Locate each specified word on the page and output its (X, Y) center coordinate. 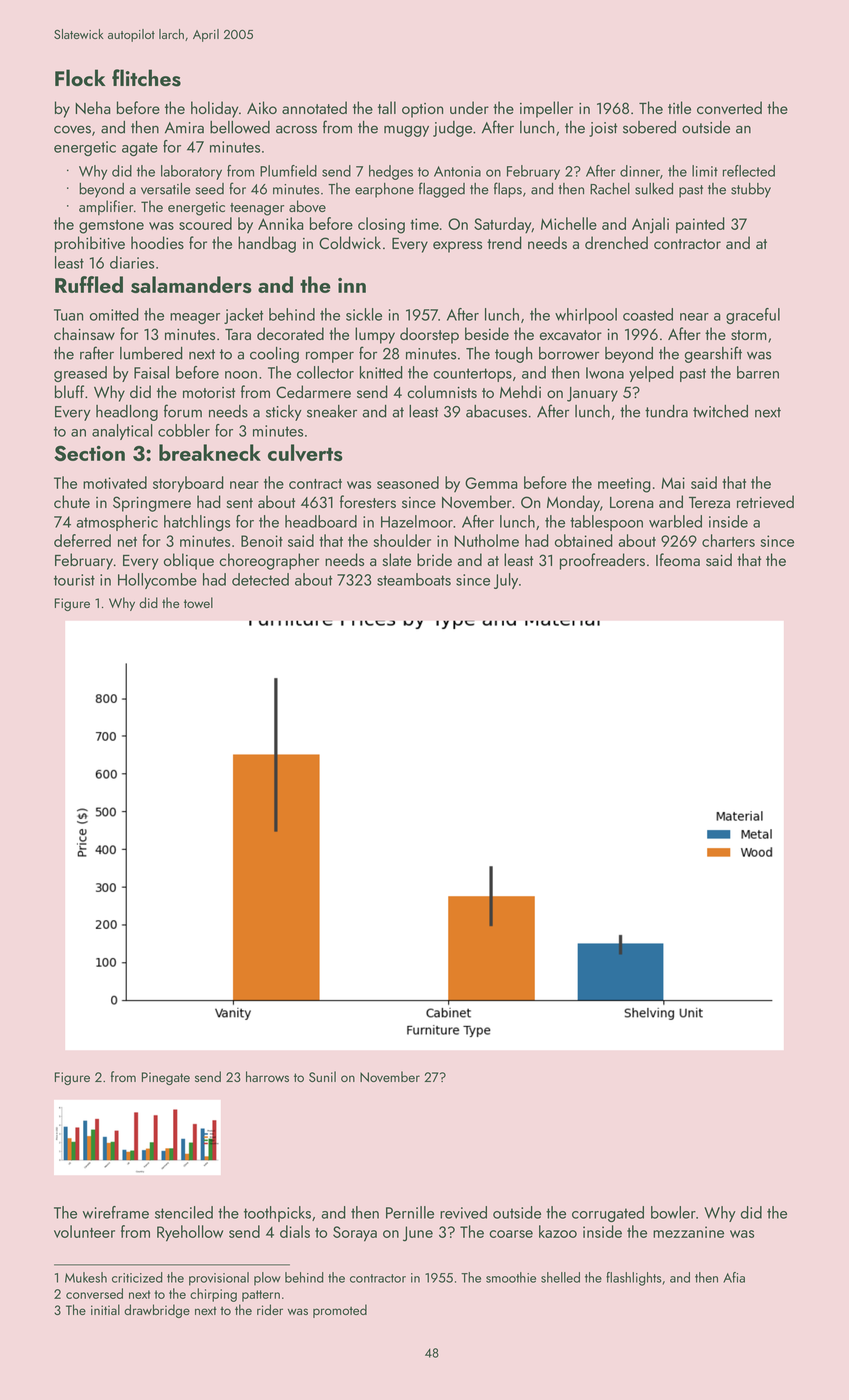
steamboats (414, 579)
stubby (751, 190)
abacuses (496, 411)
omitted (114, 314)
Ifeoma (678, 559)
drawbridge (157, 1311)
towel (198, 602)
